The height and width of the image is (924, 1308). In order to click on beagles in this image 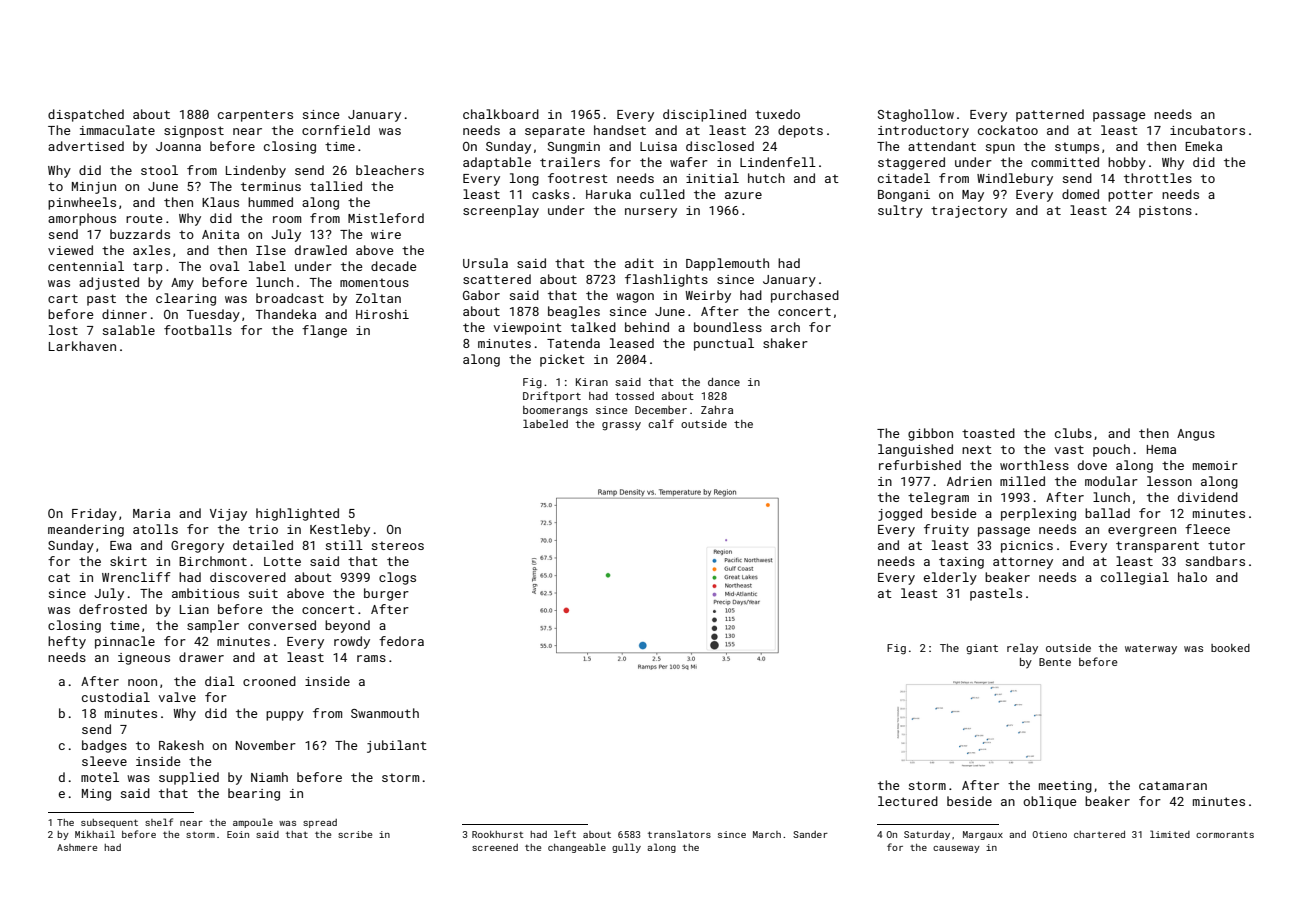, I will do `click(574, 312)`.
